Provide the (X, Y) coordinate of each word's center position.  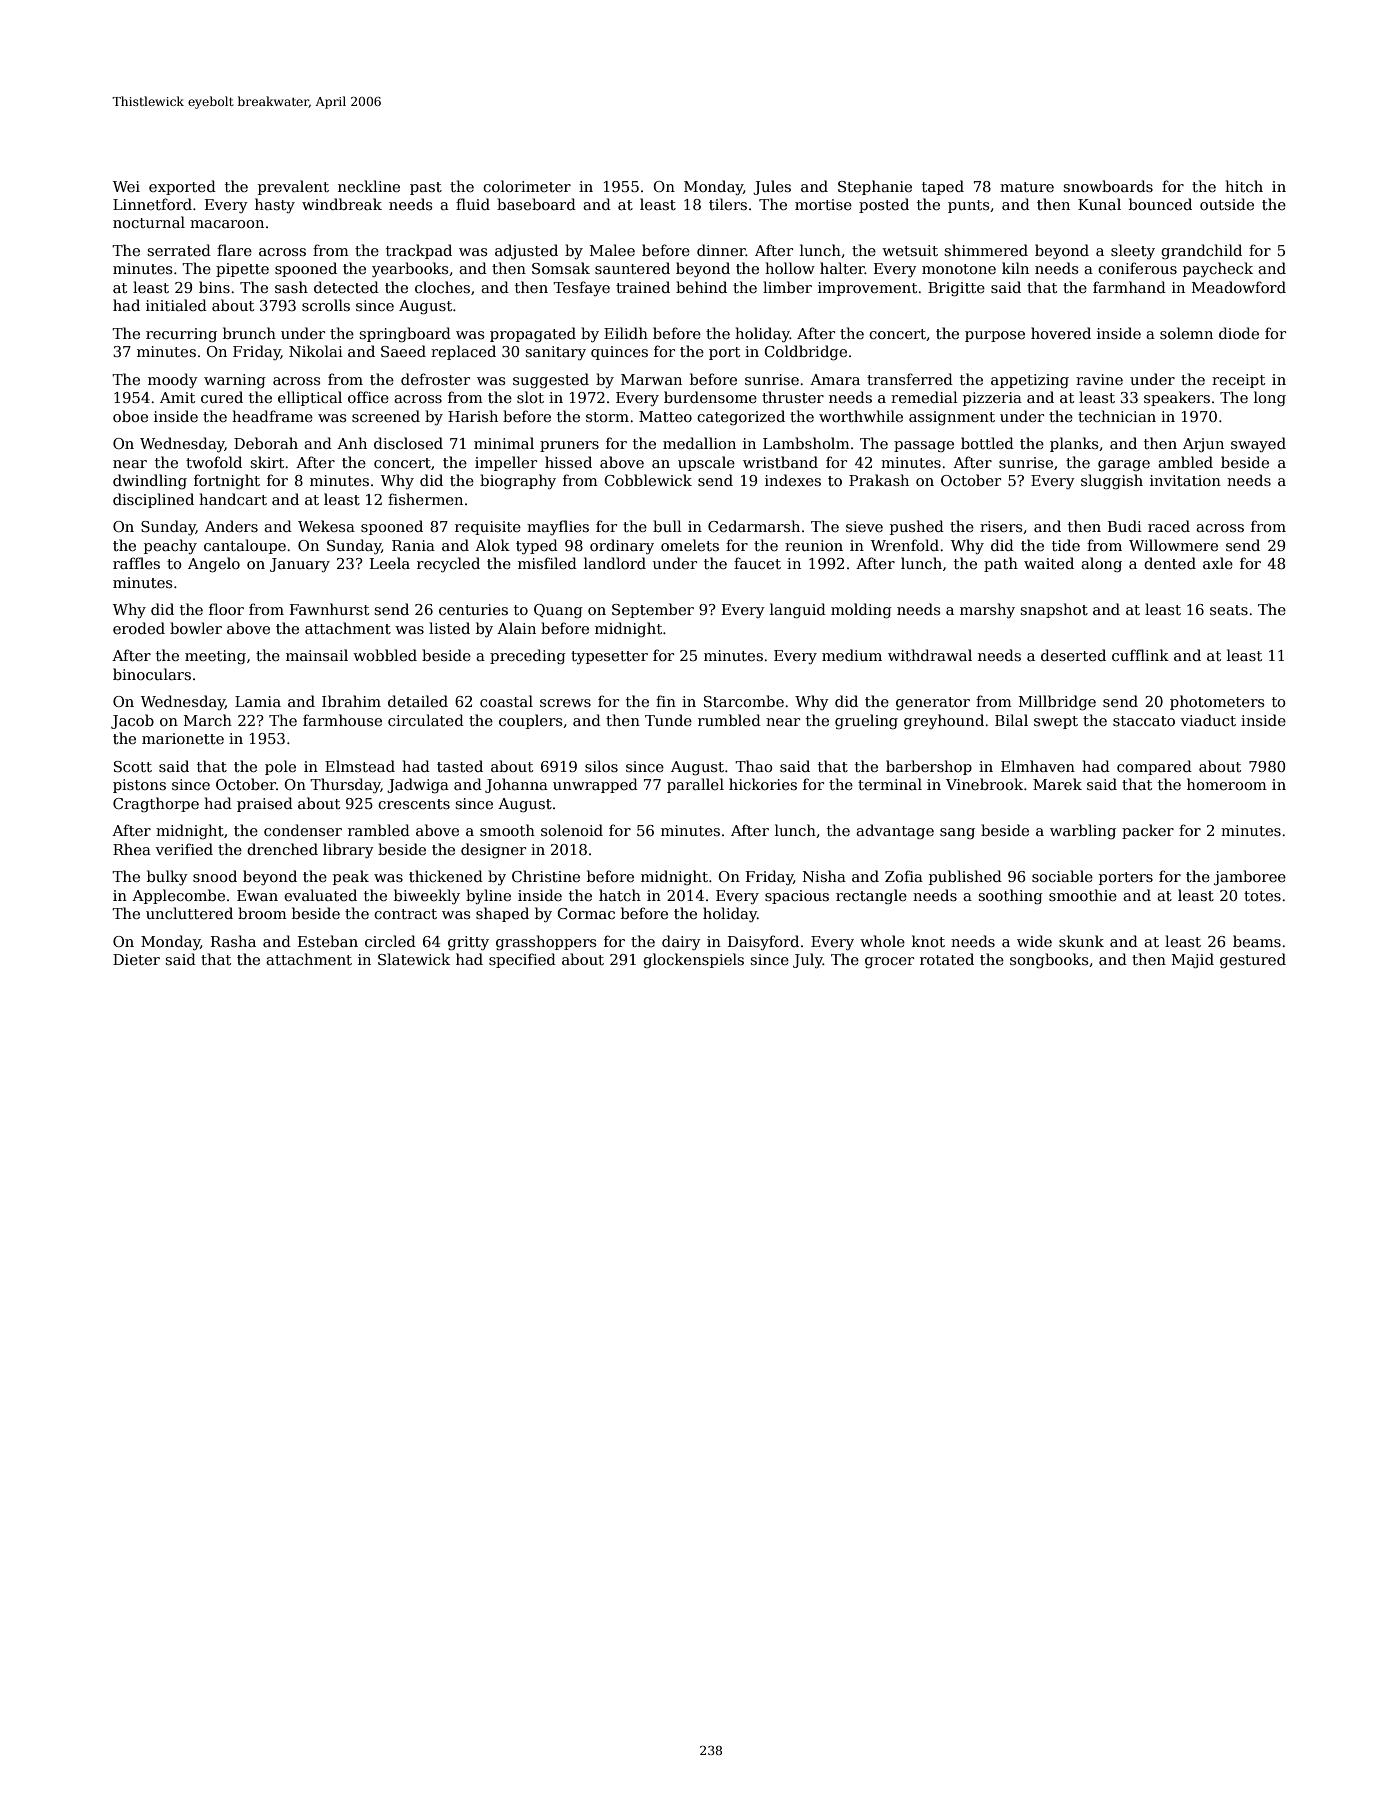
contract (405, 914)
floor (226, 609)
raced (1169, 526)
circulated (426, 720)
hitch (1244, 186)
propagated (533, 334)
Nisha (824, 876)
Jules (772, 187)
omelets (690, 545)
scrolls (326, 305)
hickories (763, 784)
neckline (369, 186)
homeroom (1227, 784)
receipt (1238, 381)
